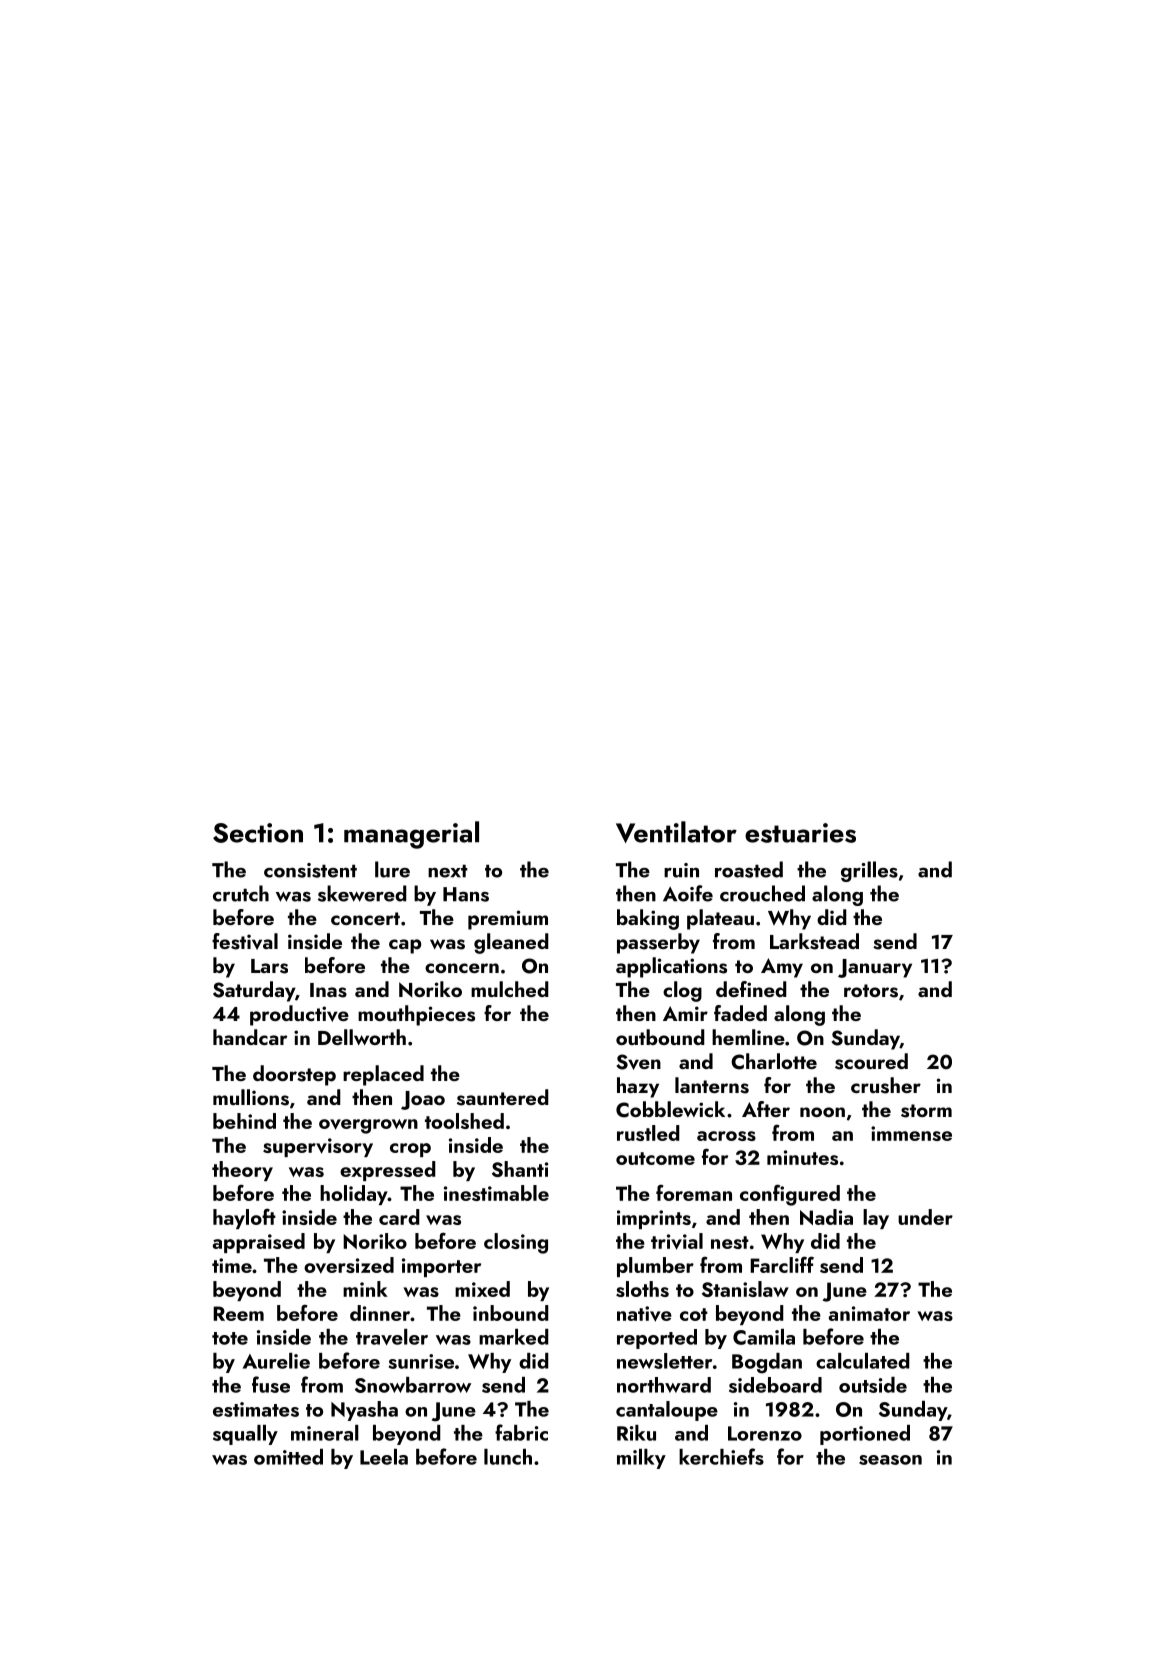  I want to click on traveler, so click(392, 1337).
